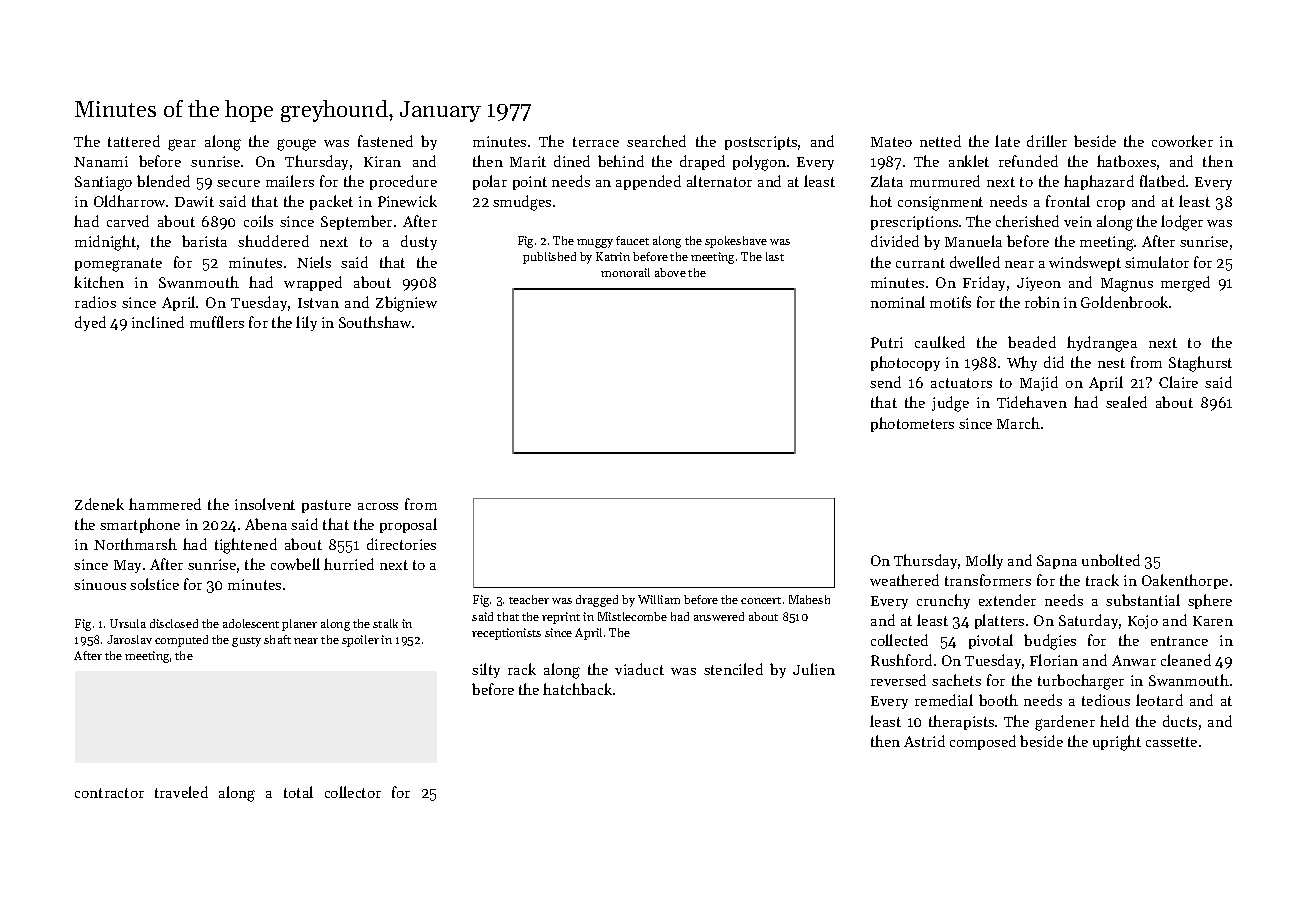 The height and width of the document is (924, 1308). Describe the element at coordinates (940, 203) in the document. I see `consignment` at that location.
